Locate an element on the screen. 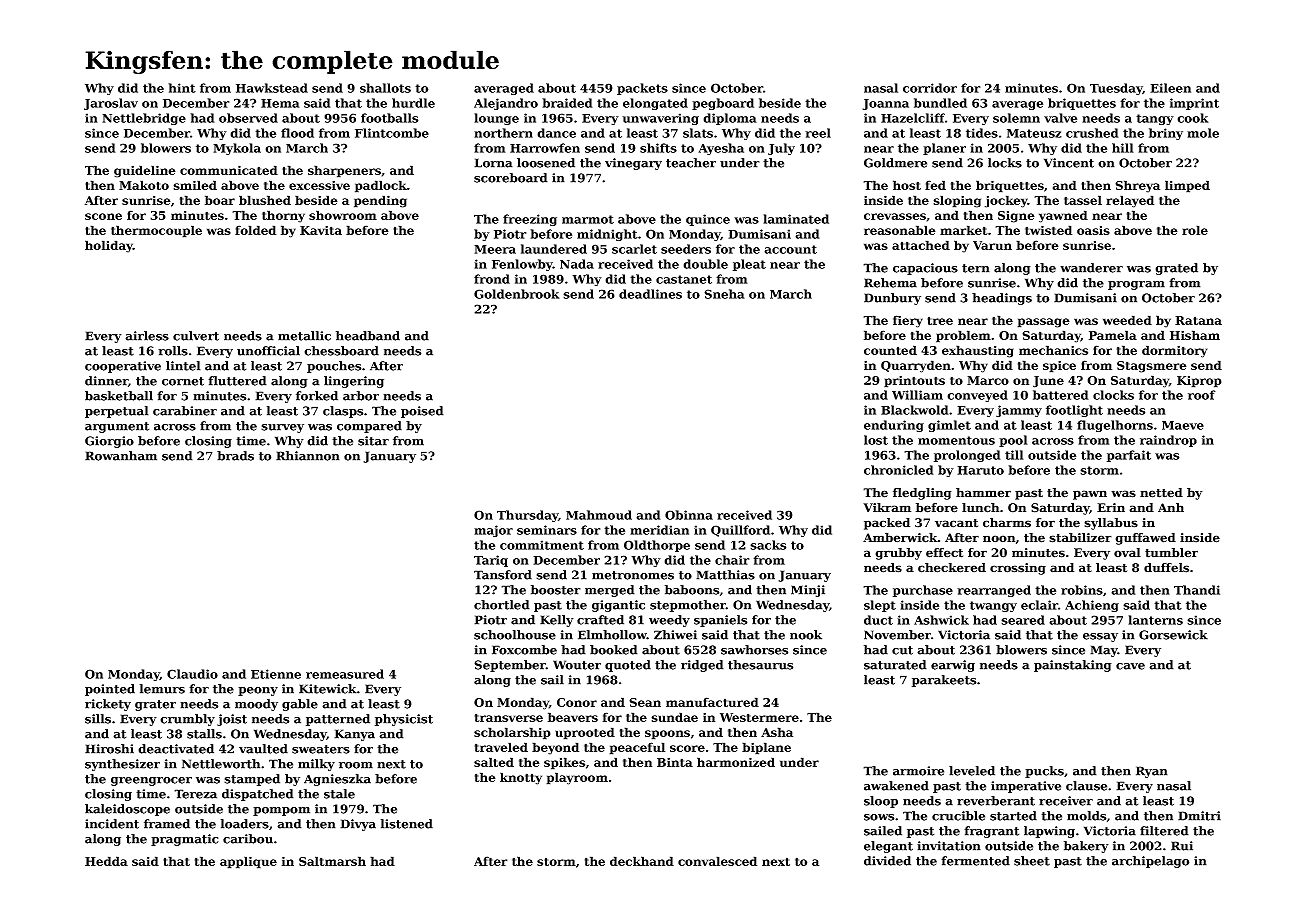 The width and height of the screenshot is (1308, 924). essay is located at coordinates (1100, 637).
